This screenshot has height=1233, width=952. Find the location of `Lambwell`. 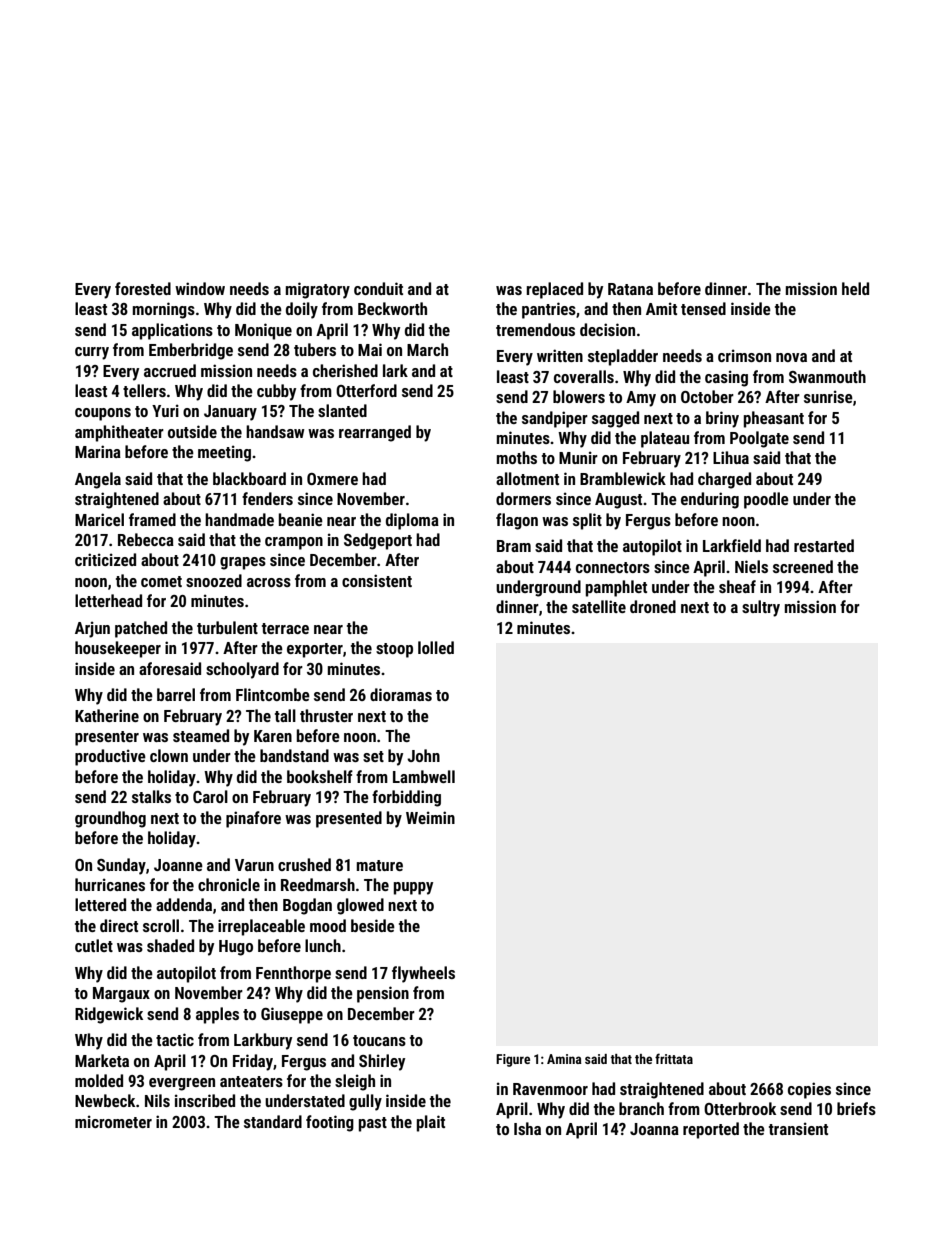

Lambwell is located at coordinates (424, 776).
